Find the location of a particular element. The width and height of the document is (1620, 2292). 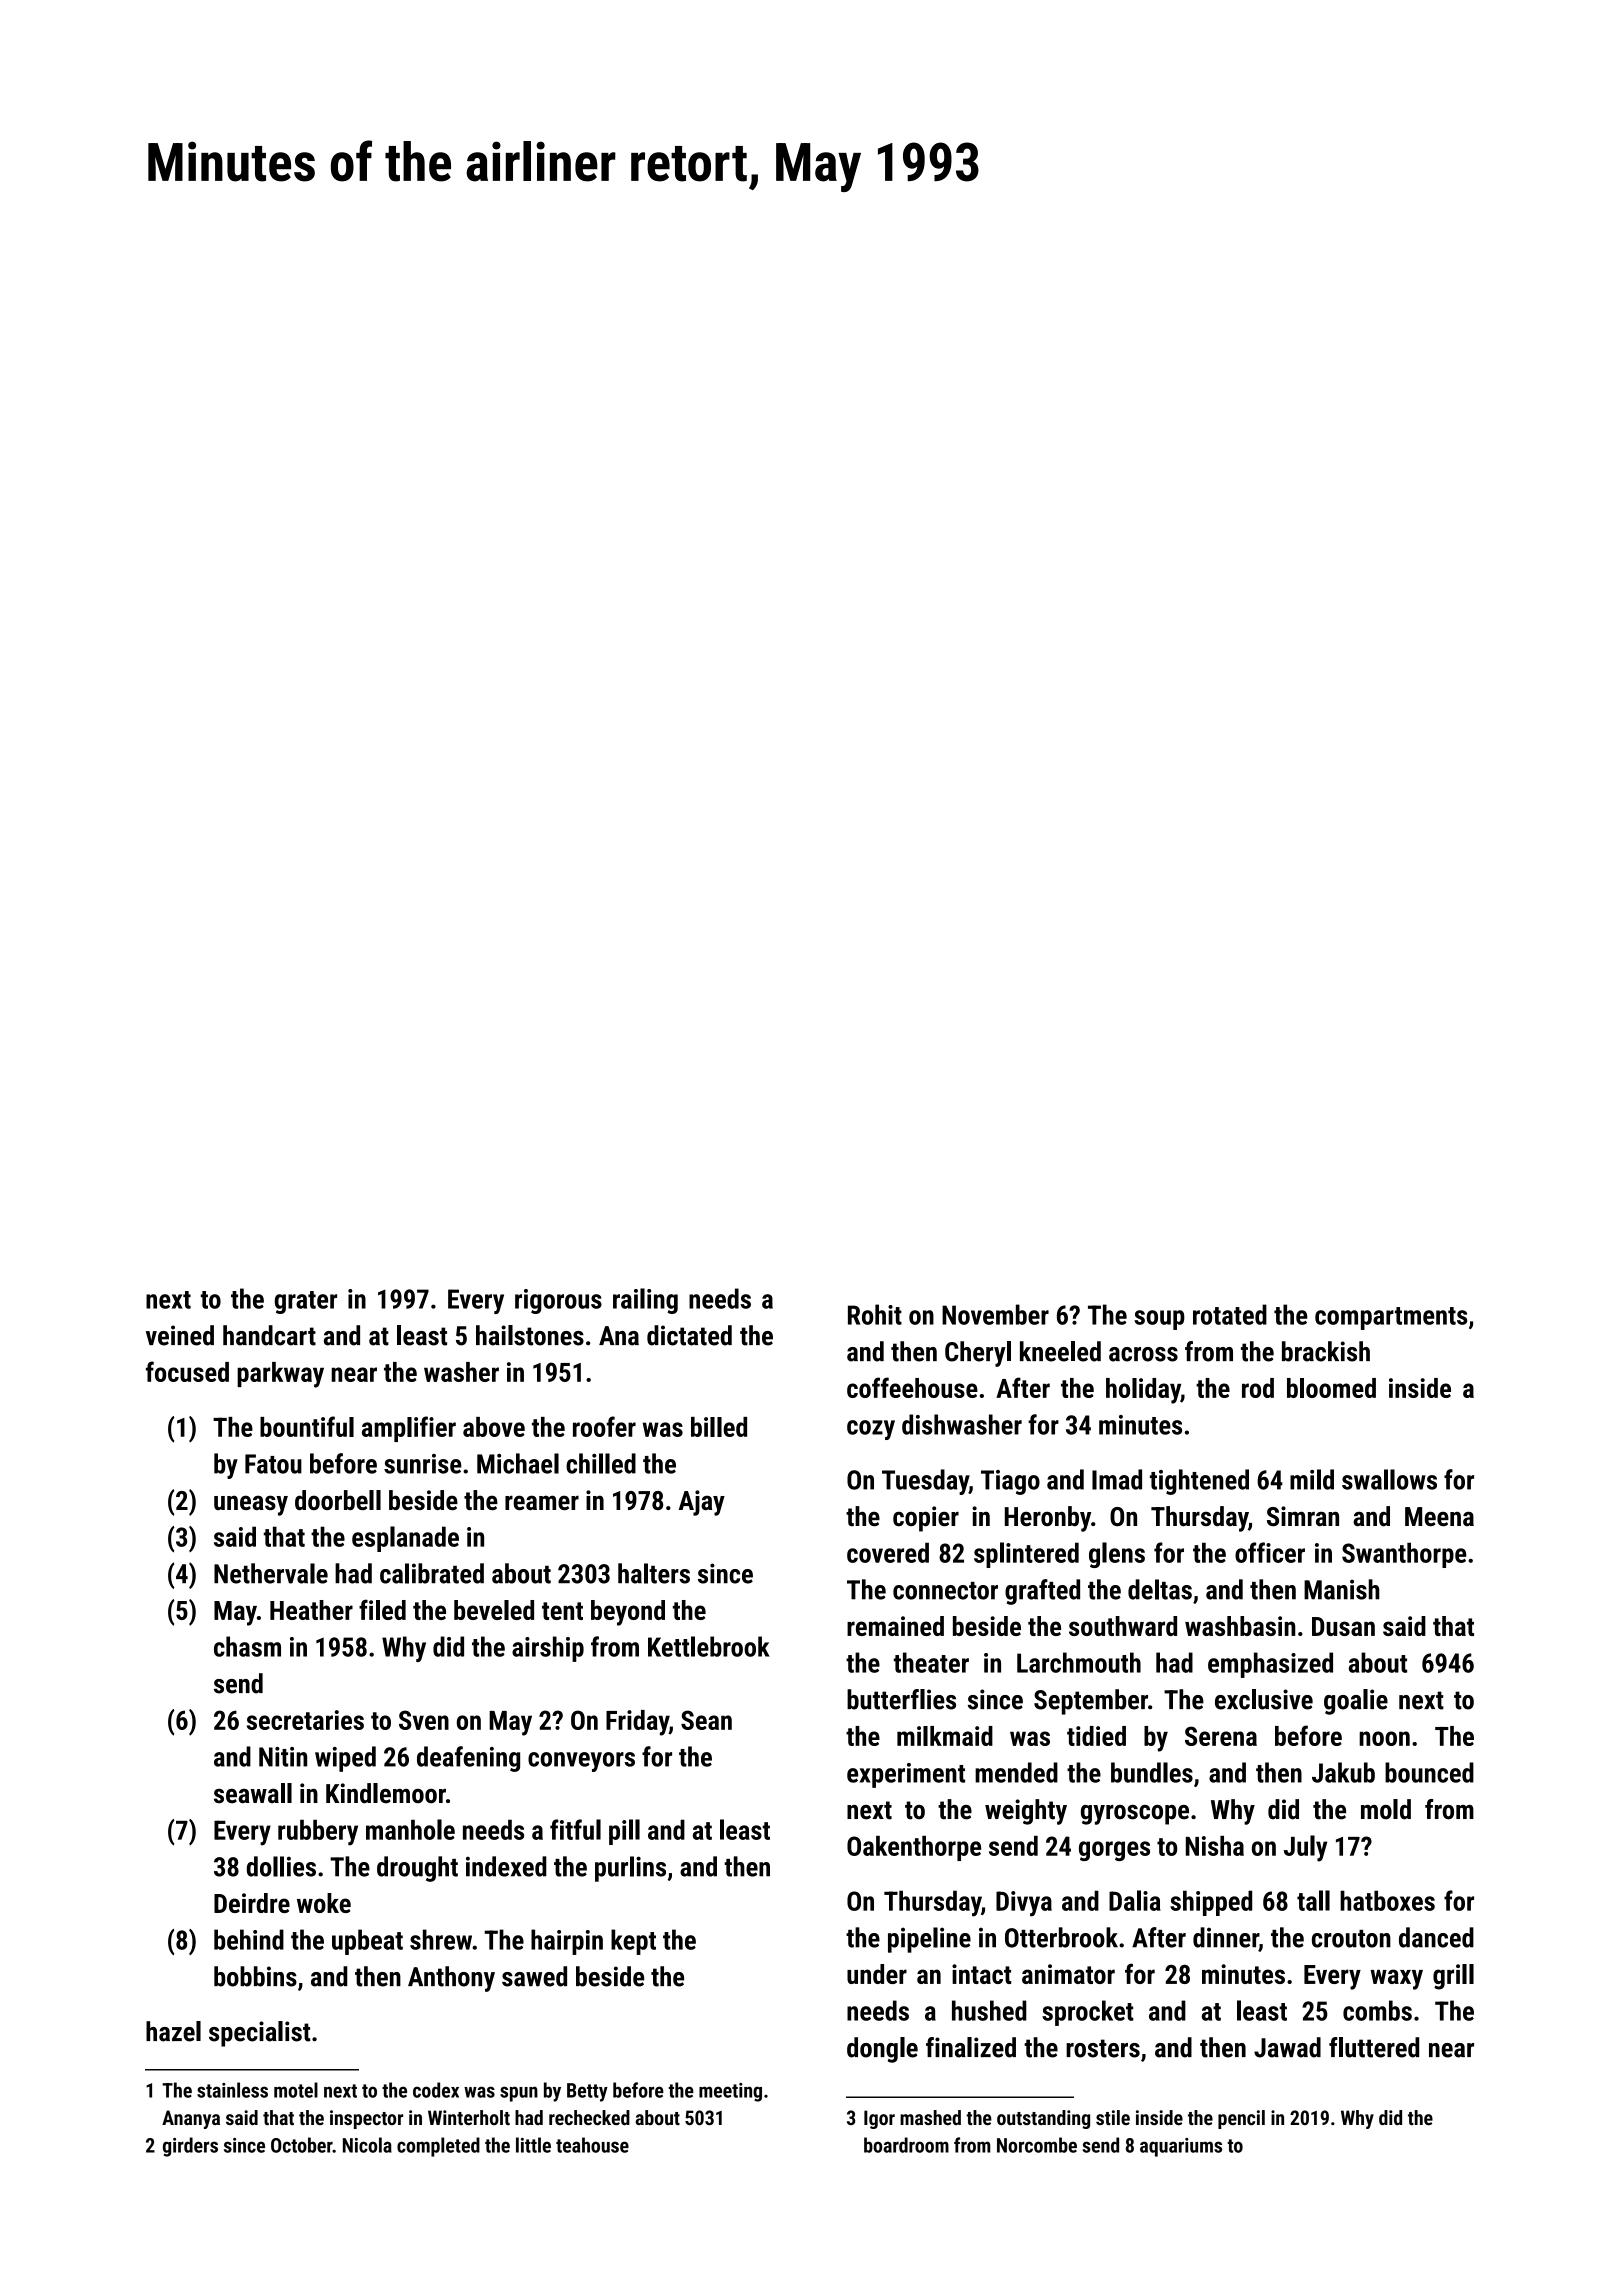

upbeat is located at coordinates (367, 1942).
